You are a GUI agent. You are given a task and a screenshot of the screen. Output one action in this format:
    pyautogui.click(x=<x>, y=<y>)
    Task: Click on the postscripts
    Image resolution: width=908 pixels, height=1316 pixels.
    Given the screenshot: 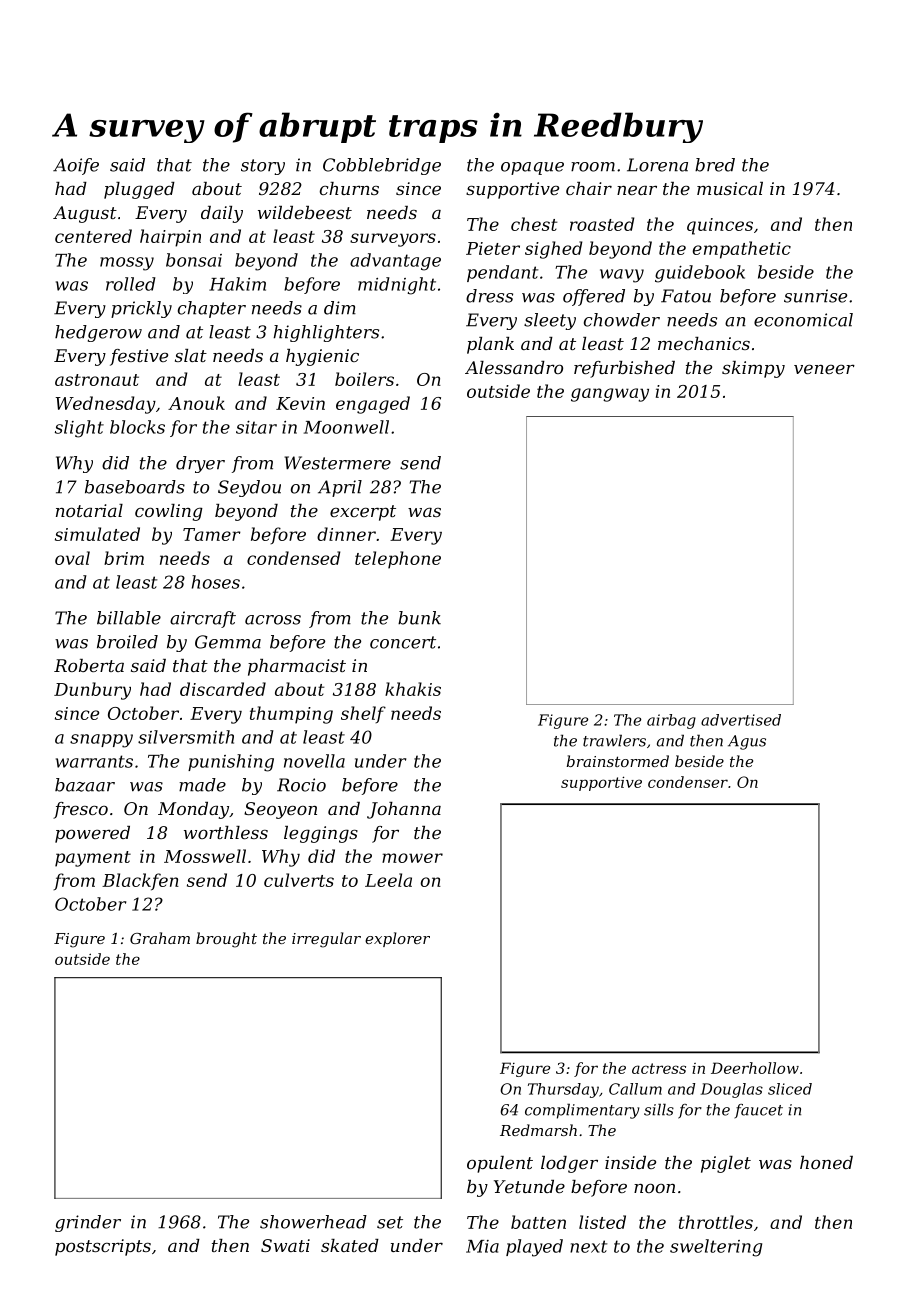 What is the action you would take?
    pyautogui.click(x=103, y=1247)
